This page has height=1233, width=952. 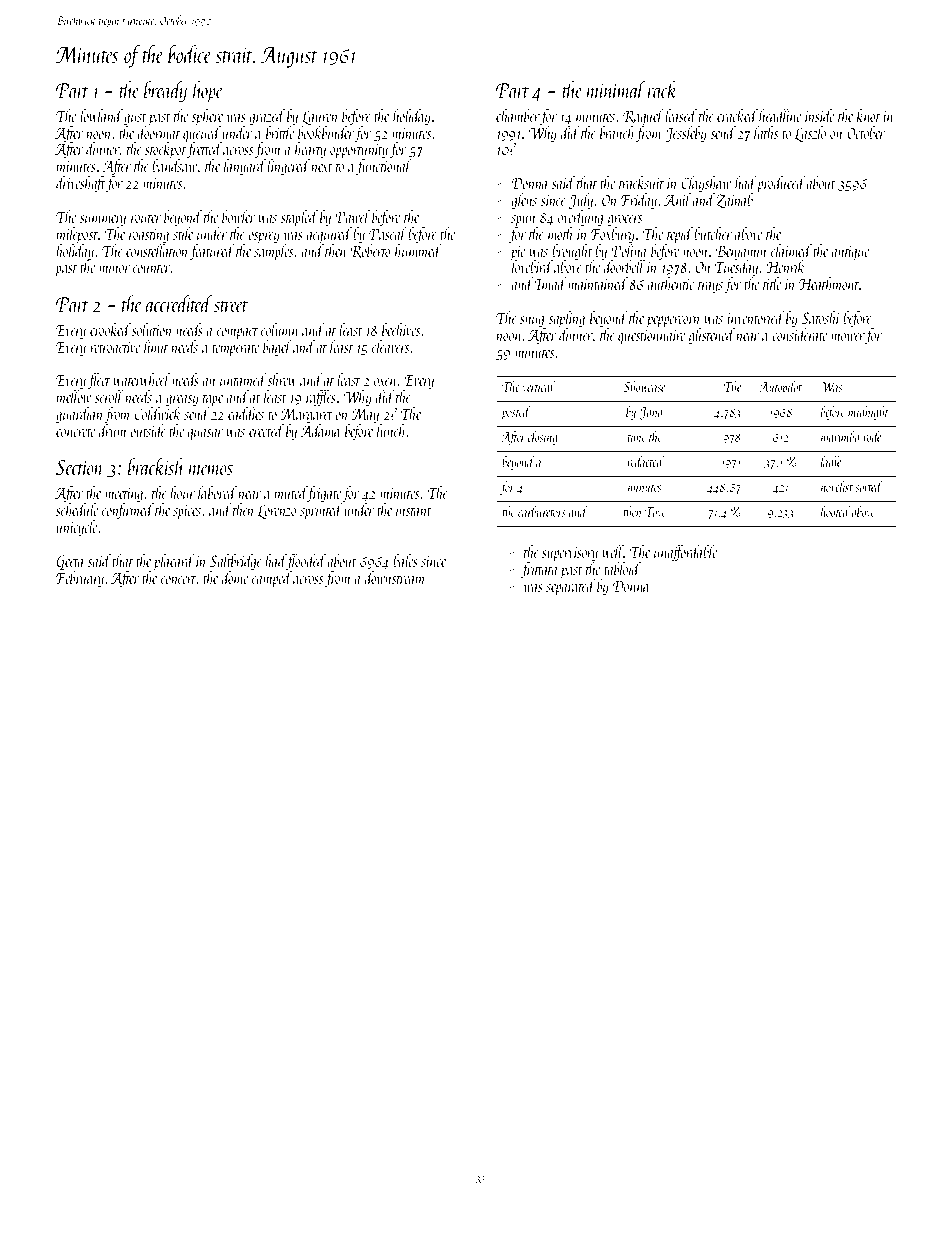 I want to click on separated, so click(x=571, y=587).
